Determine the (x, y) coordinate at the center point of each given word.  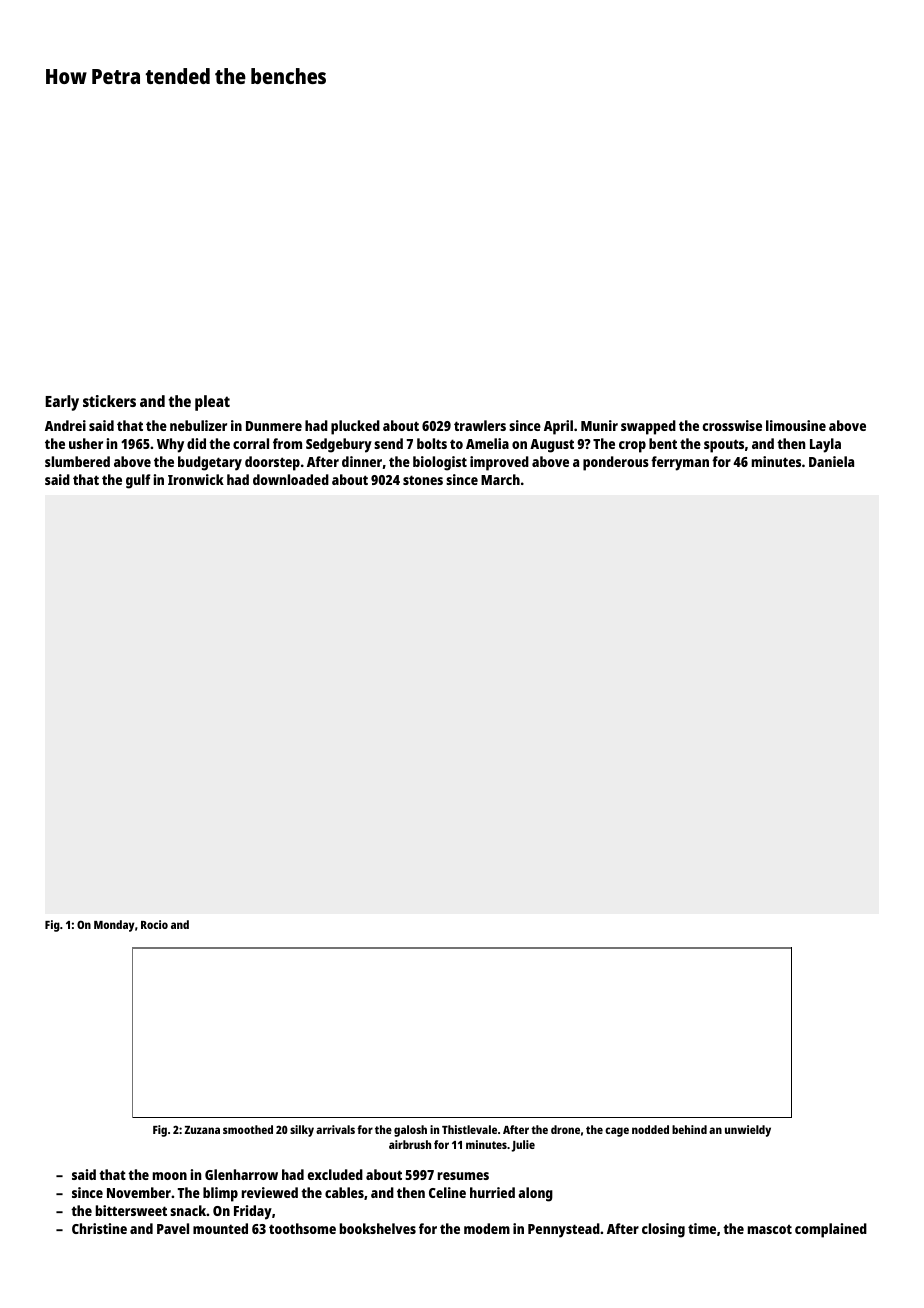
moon (170, 1176)
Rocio (154, 924)
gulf (138, 481)
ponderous (616, 463)
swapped (648, 427)
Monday (114, 926)
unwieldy (748, 1131)
